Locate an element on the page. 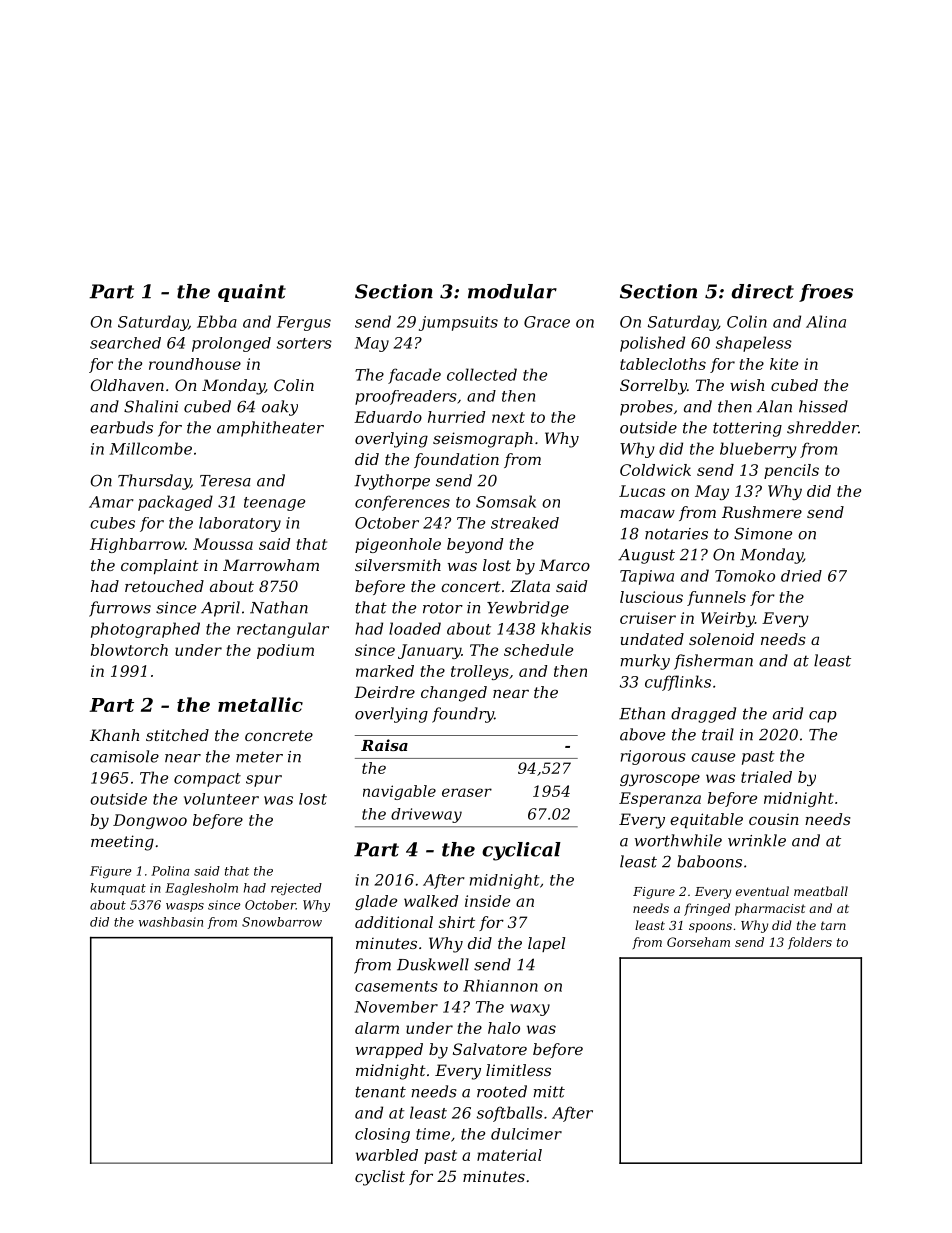  mitt is located at coordinates (549, 1092).
